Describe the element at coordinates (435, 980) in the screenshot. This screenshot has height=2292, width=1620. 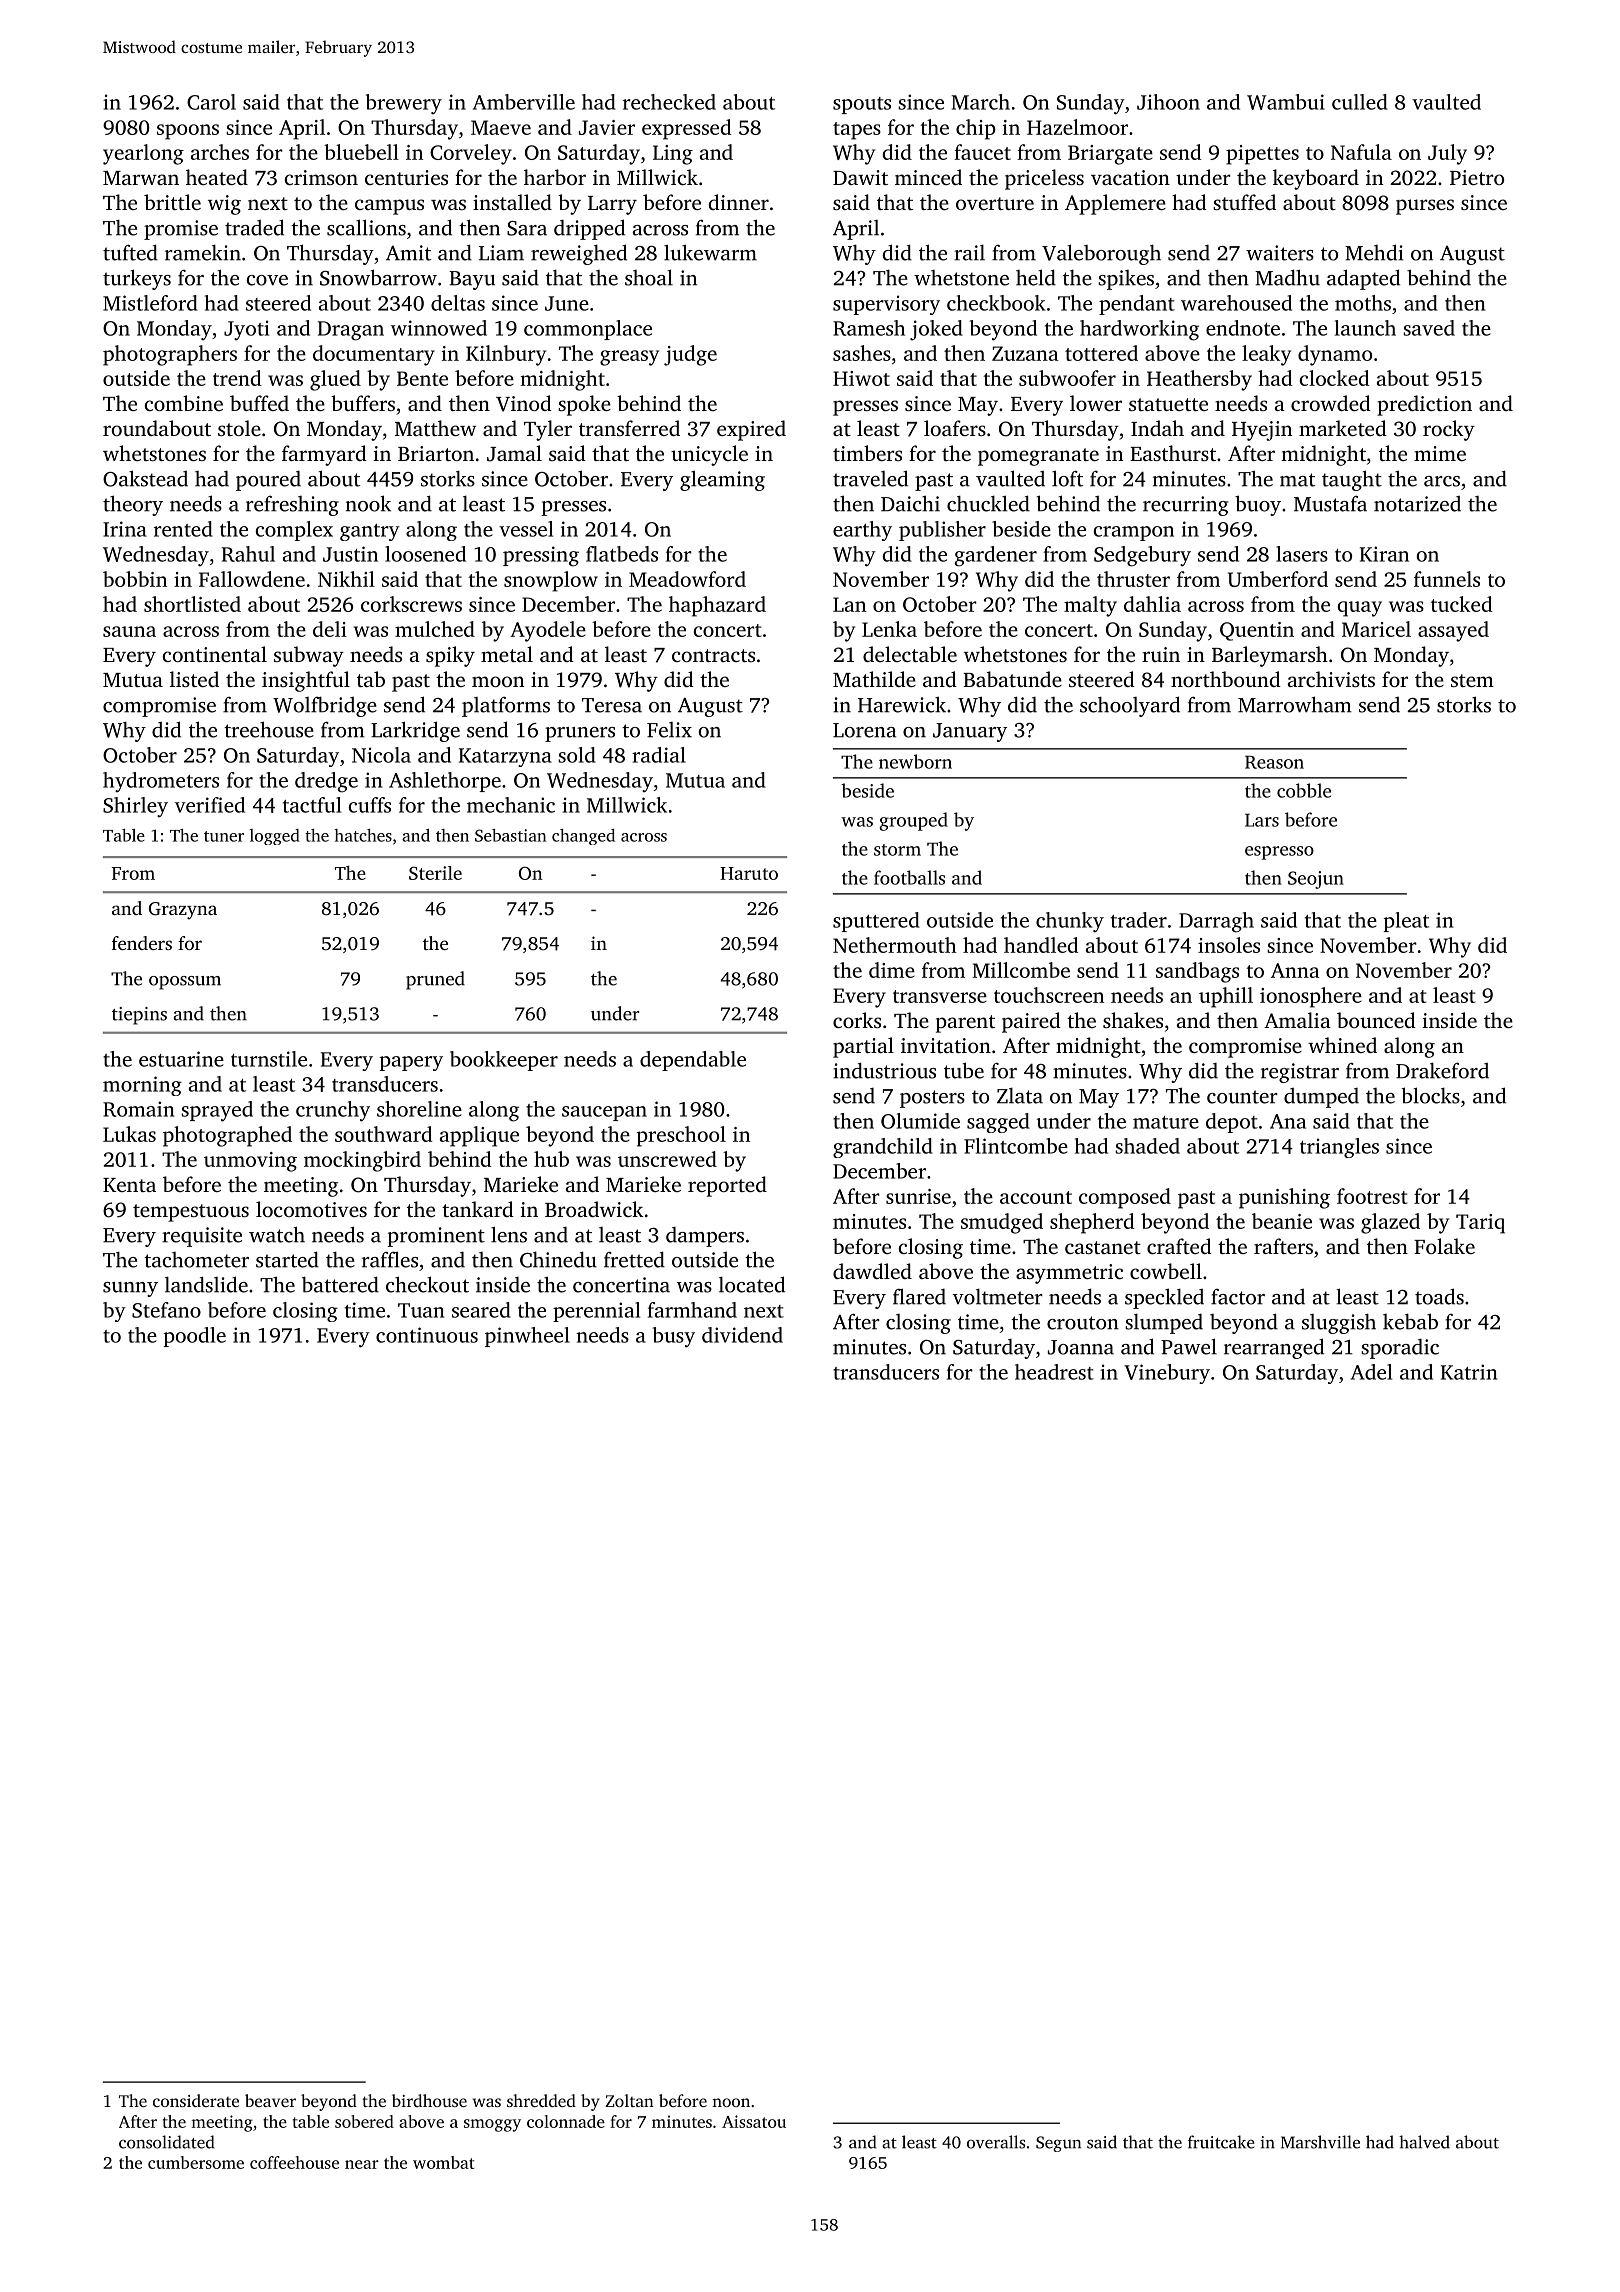
I see `pruned` at that location.
